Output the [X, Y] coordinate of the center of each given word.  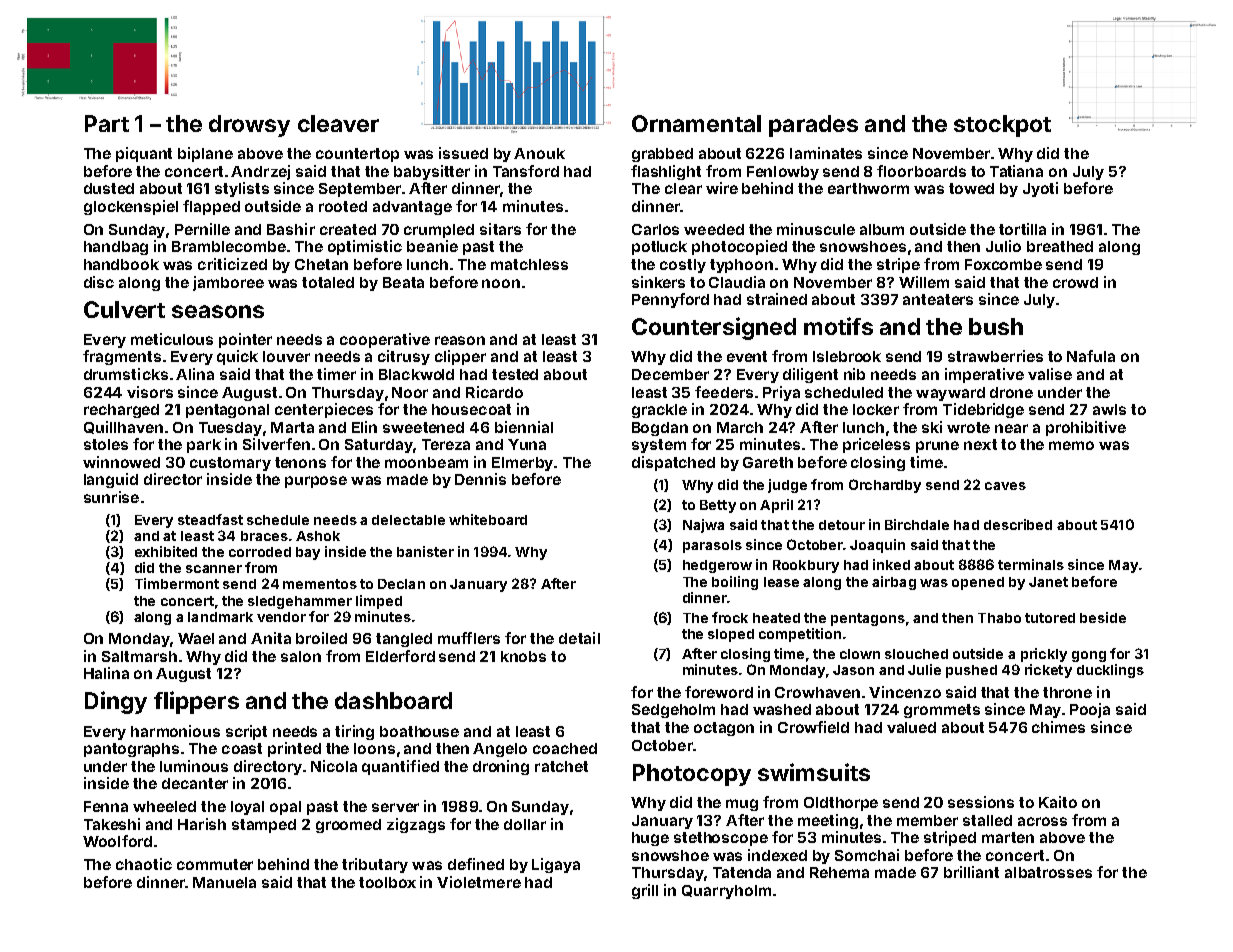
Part [107, 123]
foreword [719, 692]
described [1018, 524]
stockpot [1002, 126]
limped [379, 602]
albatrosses [1048, 872]
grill [645, 891]
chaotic [144, 864]
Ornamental [696, 123]
